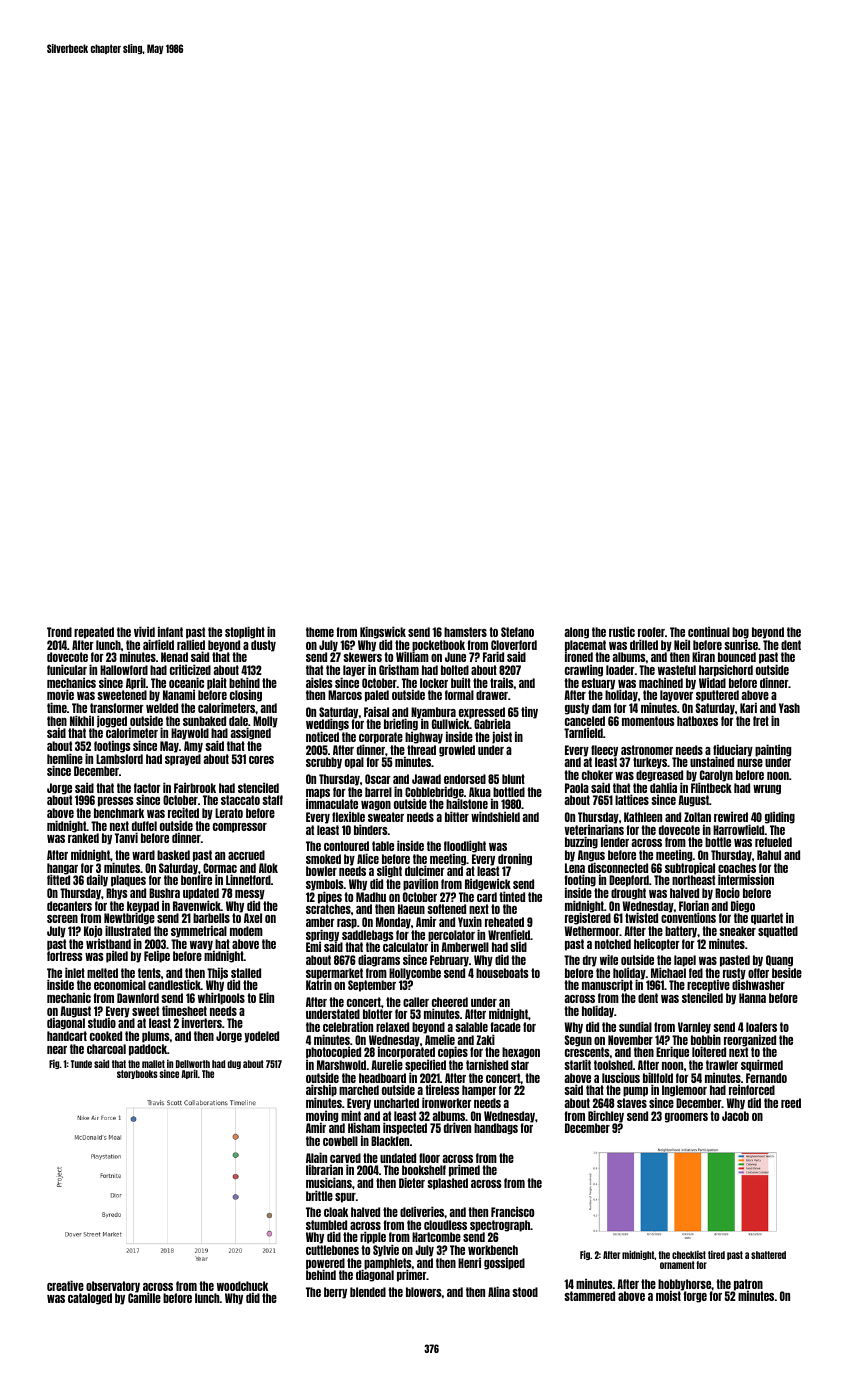  Describe the element at coordinates (272, 800) in the screenshot. I see `staff` at that location.
